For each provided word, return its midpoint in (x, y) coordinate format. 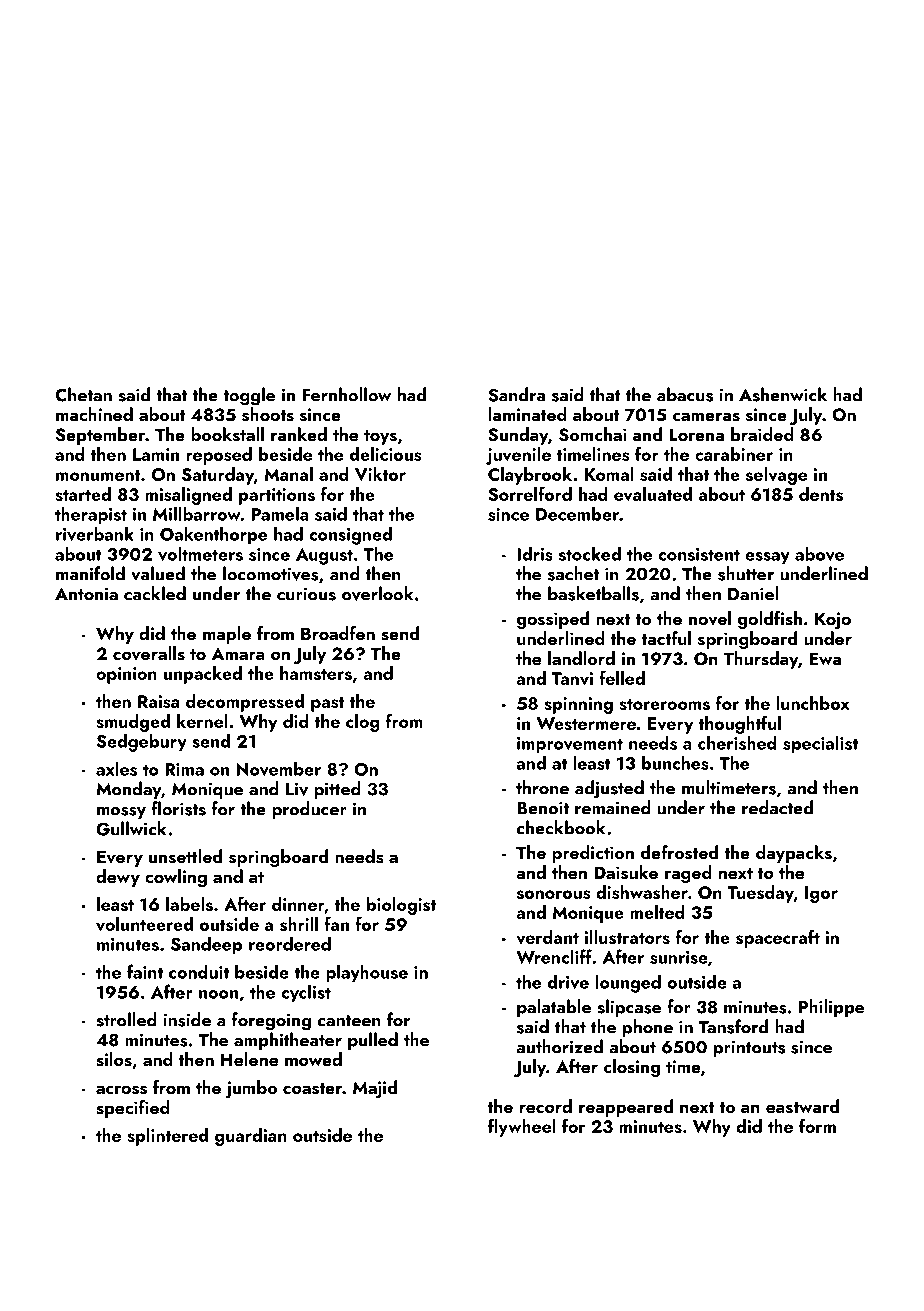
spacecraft (778, 938)
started (83, 494)
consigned (350, 535)
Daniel (753, 593)
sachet (573, 573)
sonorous (554, 894)
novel (710, 618)
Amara (238, 653)
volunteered (144, 924)
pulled (373, 1041)
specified (133, 1109)
